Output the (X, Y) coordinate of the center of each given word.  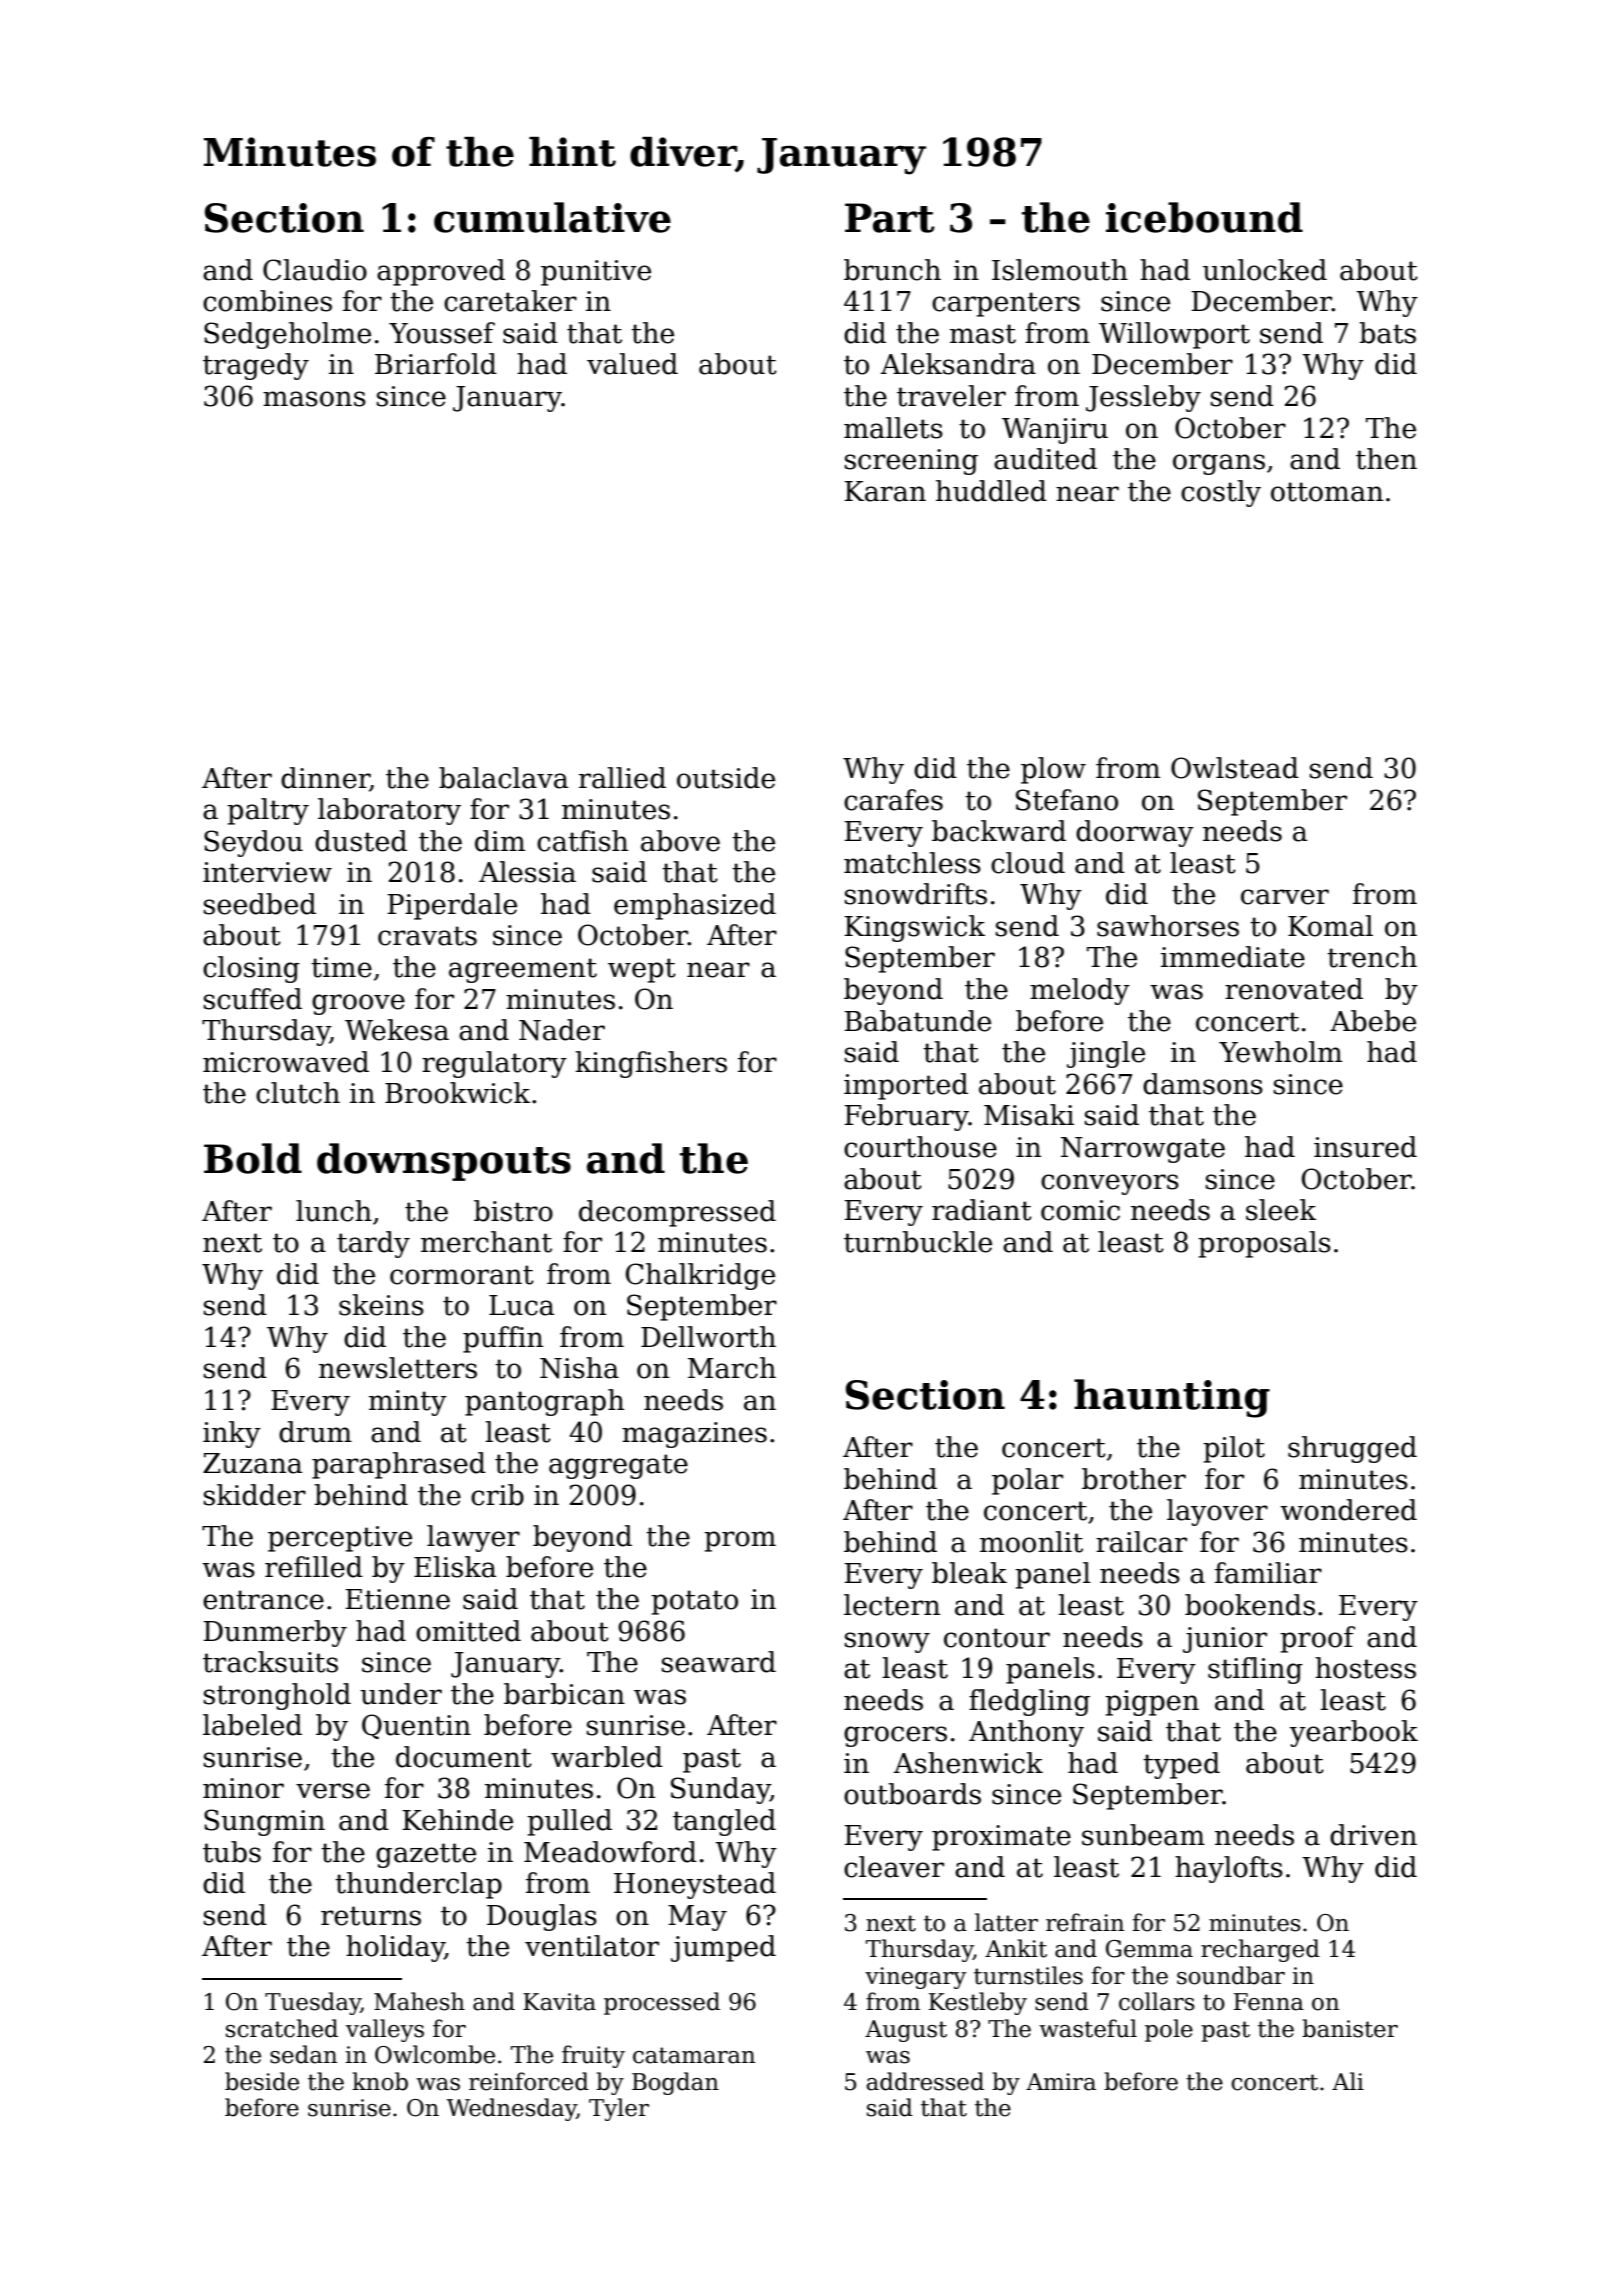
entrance (263, 1600)
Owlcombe (435, 2054)
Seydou (253, 843)
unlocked (1265, 270)
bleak (969, 1573)
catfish (582, 841)
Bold (253, 1158)
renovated (1294, 989)
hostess (1365, 1668)
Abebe (1373, 1021)
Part (890, 218)
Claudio (315, 270)
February (906, 1117)
